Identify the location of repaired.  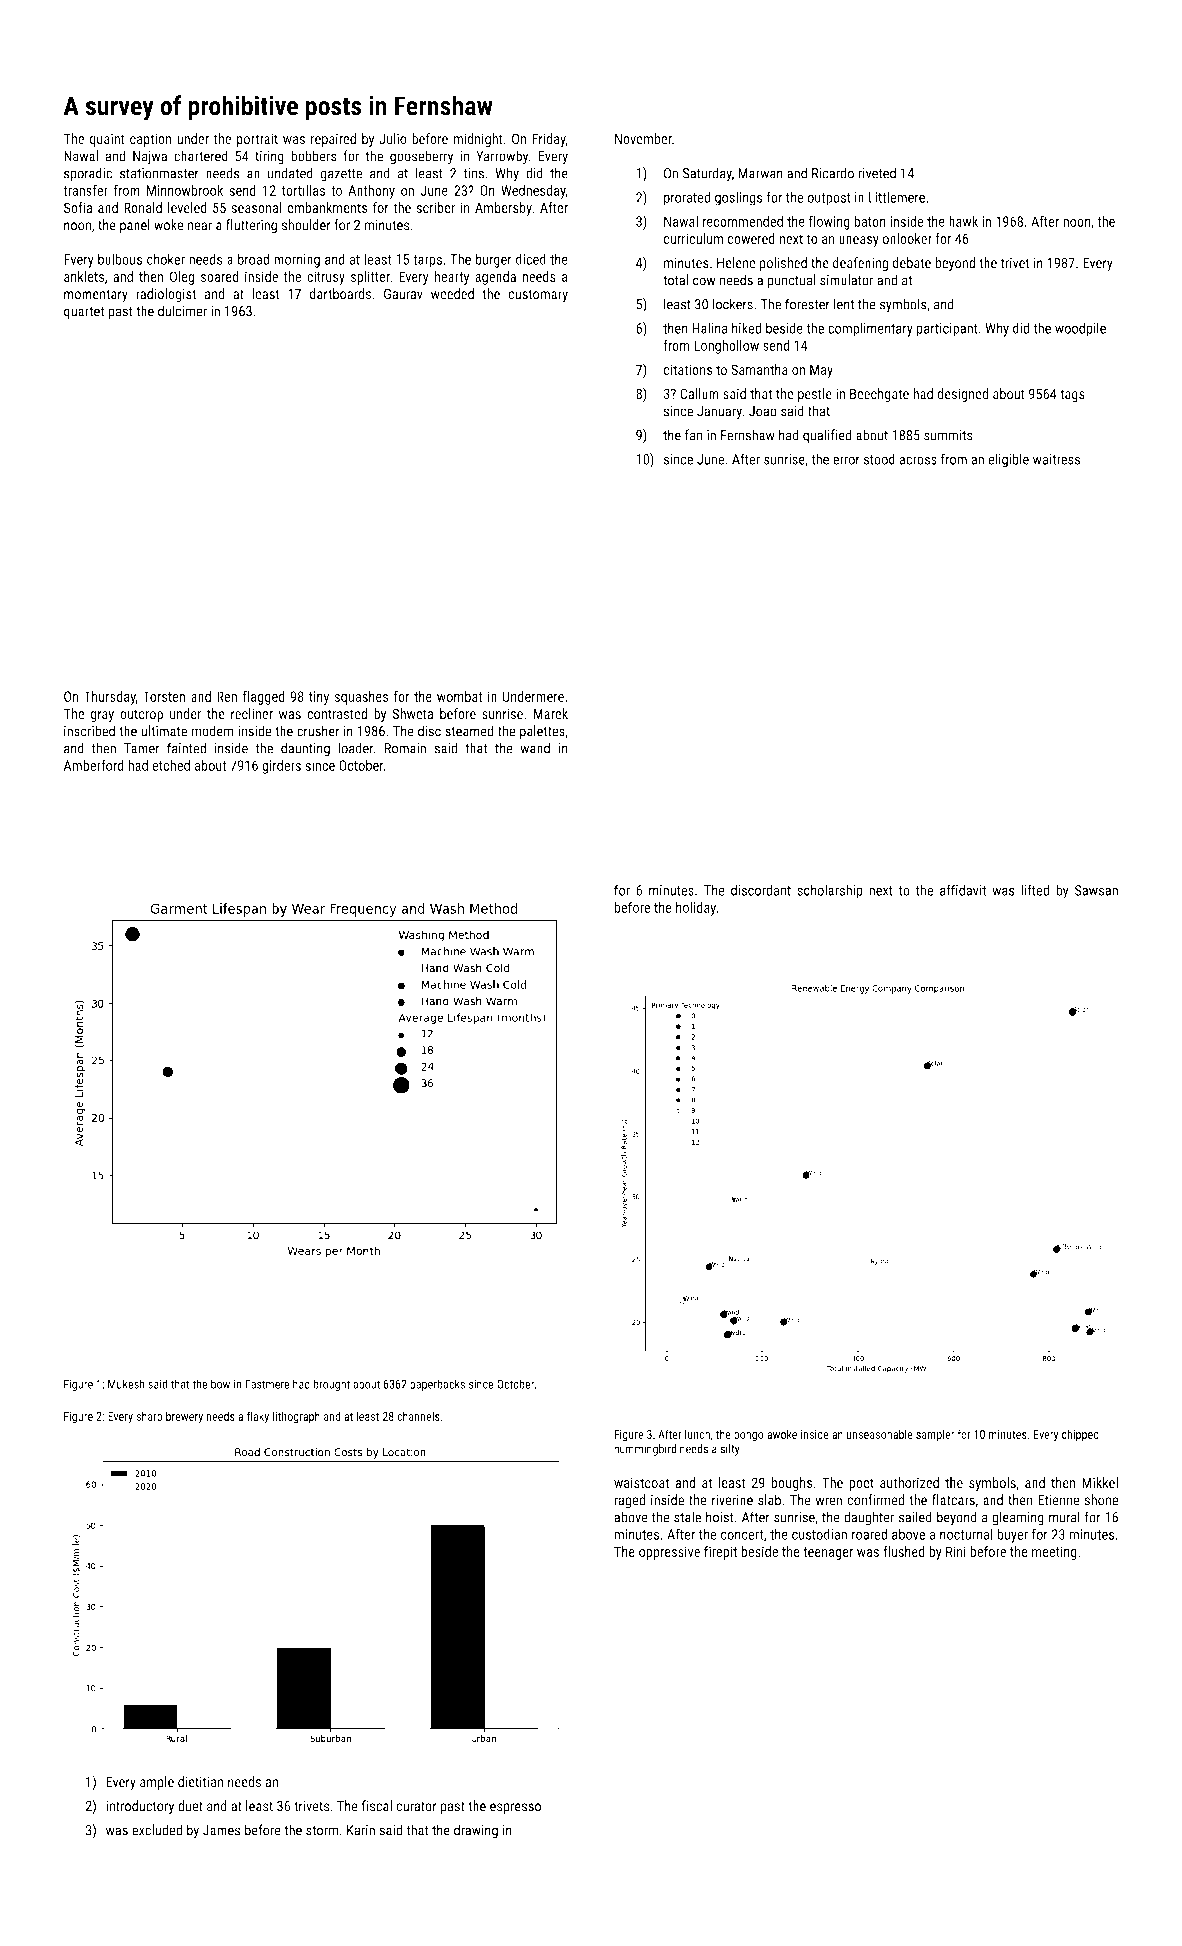
(333, 140).
